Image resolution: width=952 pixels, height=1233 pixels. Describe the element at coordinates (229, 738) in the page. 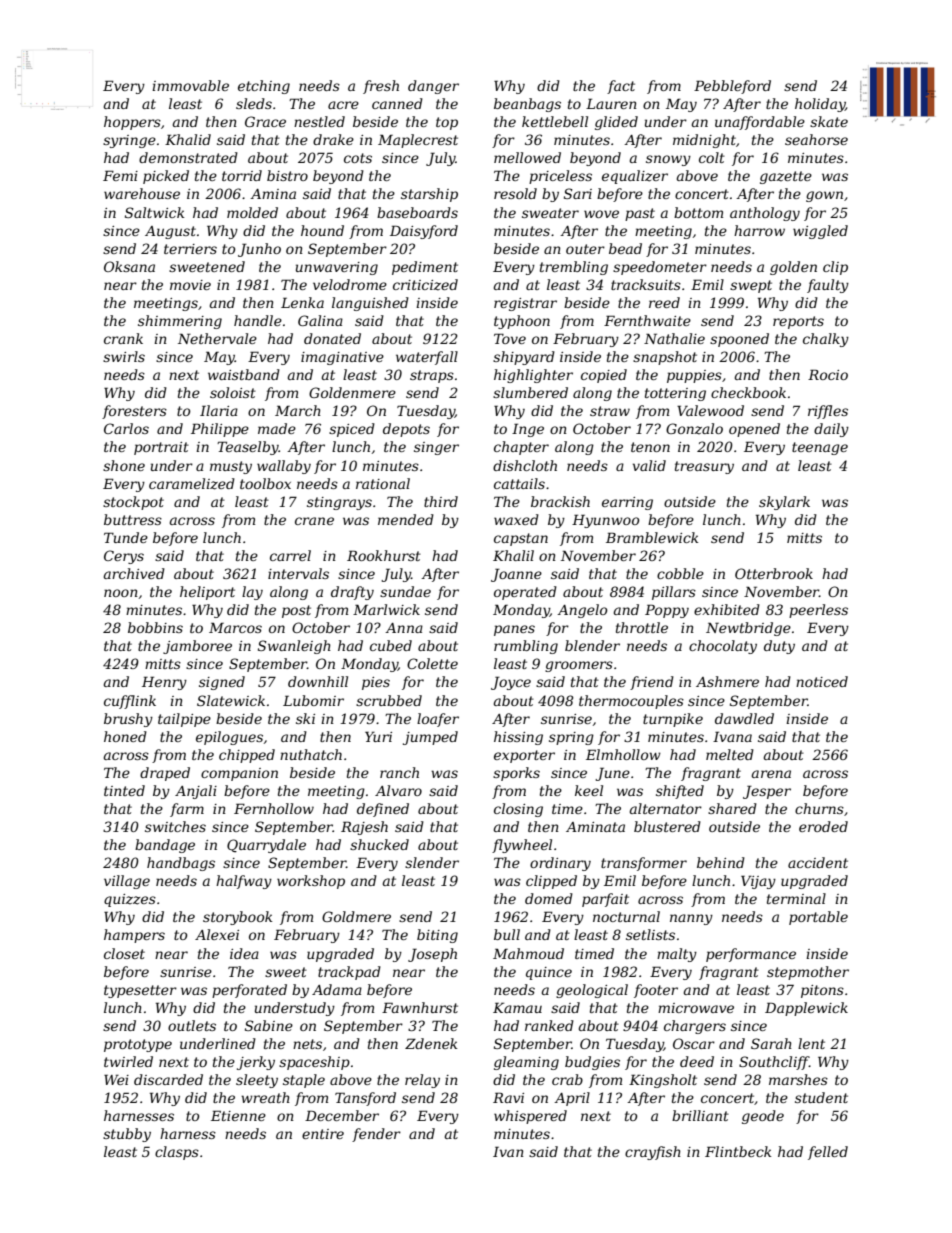

I see `epilogues` at that location.
